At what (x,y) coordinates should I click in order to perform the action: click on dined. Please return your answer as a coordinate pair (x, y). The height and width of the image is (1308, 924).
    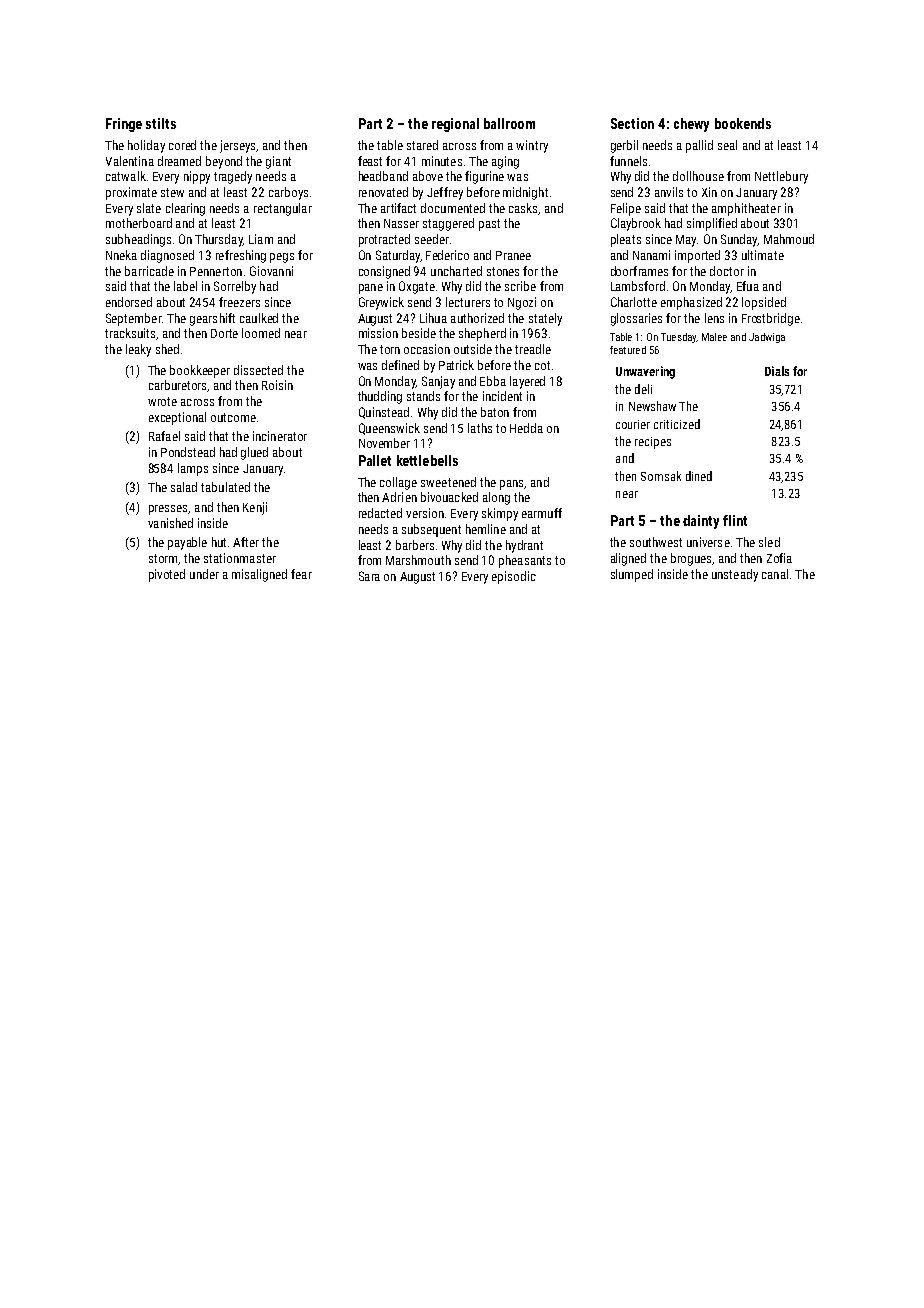
    Looking at the image, I should click on (699, 476).
